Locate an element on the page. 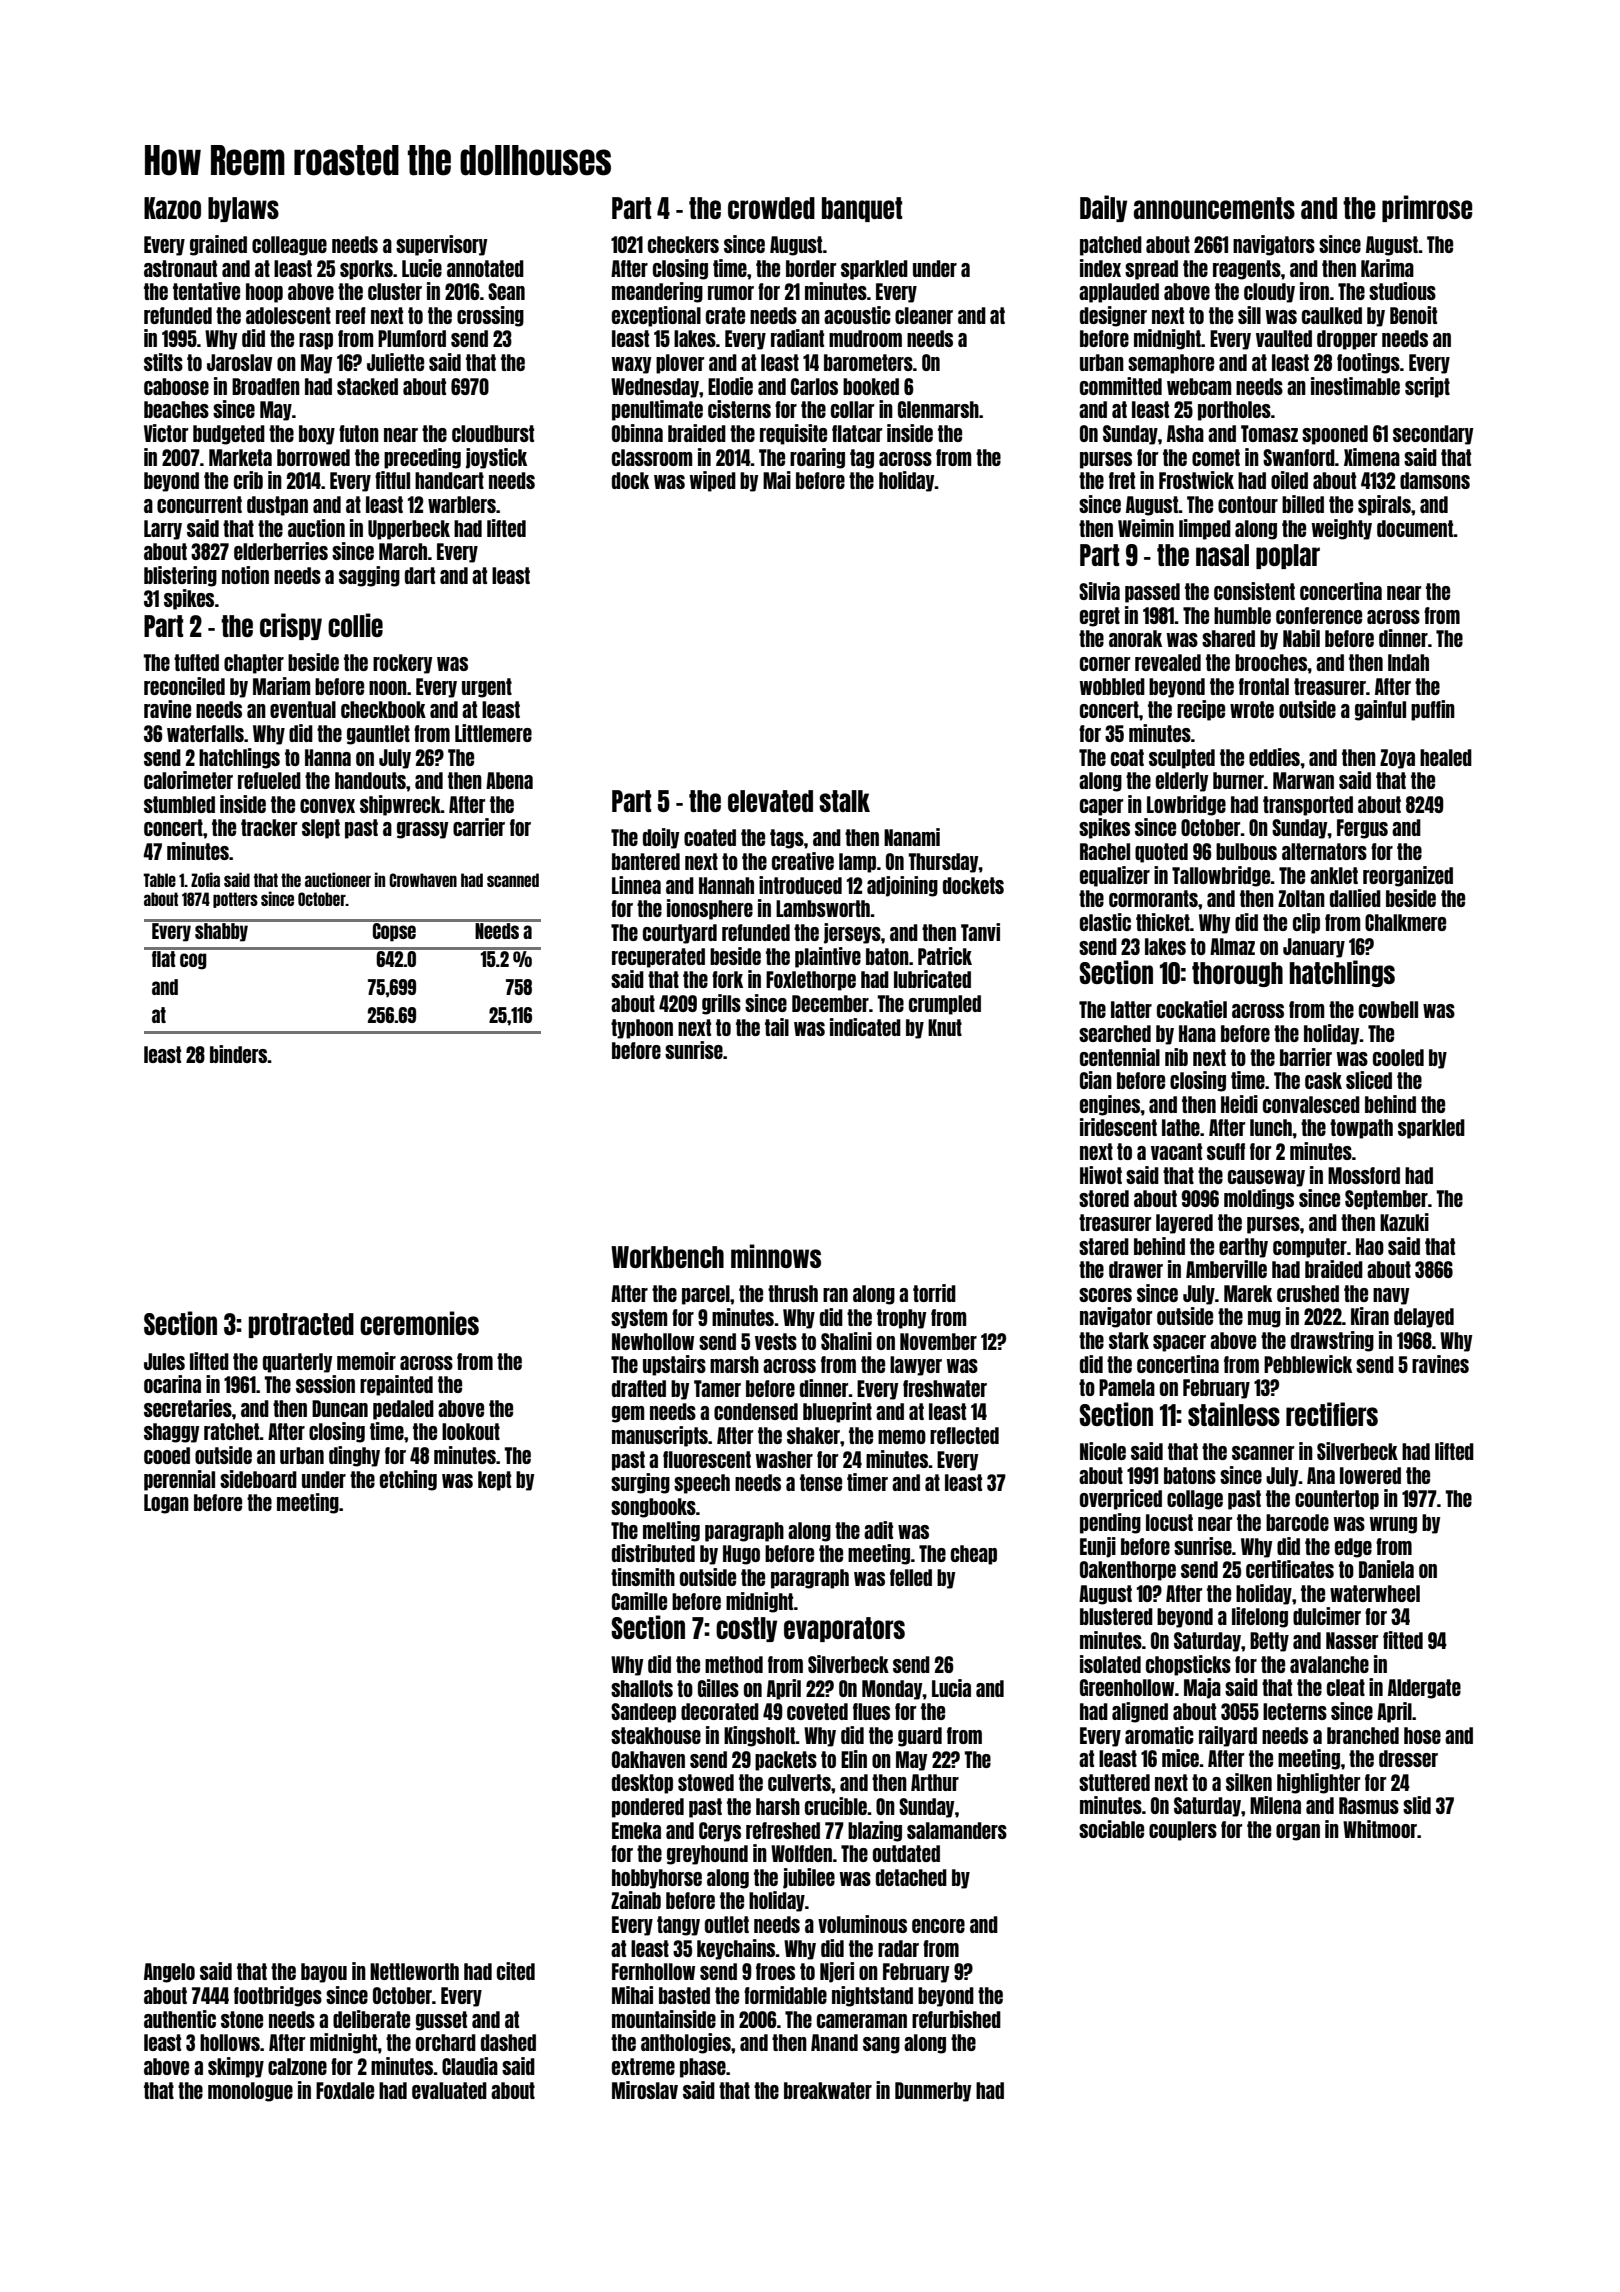 The image size is (1620, 2292). bylaws is located at coordinates (243, 209).
